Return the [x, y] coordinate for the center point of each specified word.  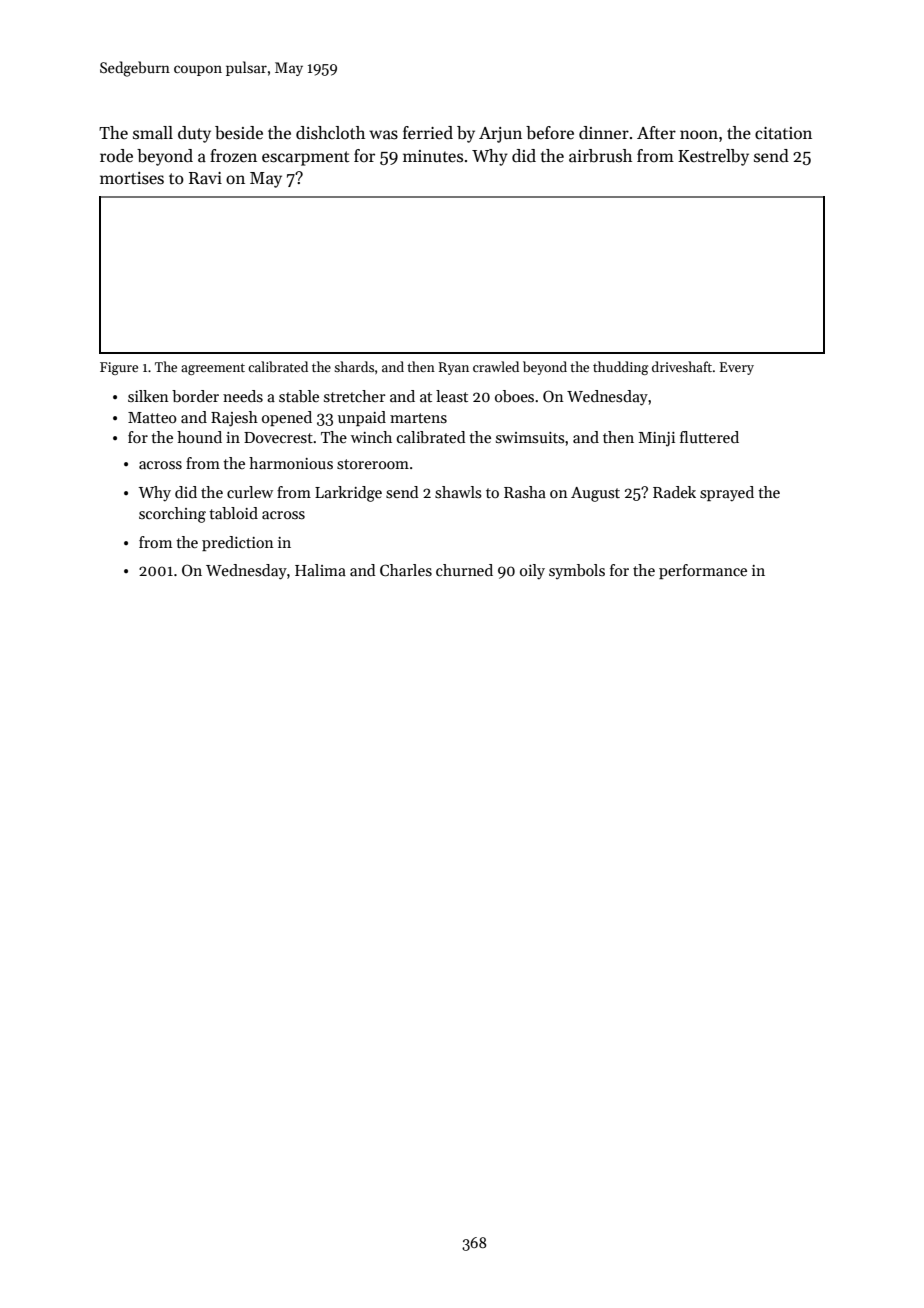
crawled [496, 366]
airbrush [600, 156]
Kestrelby [713, 157]
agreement [213, 369]
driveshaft [682, 366]
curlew [250, 492]
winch [371, 437]
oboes [514, 396]
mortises [132, 178]
